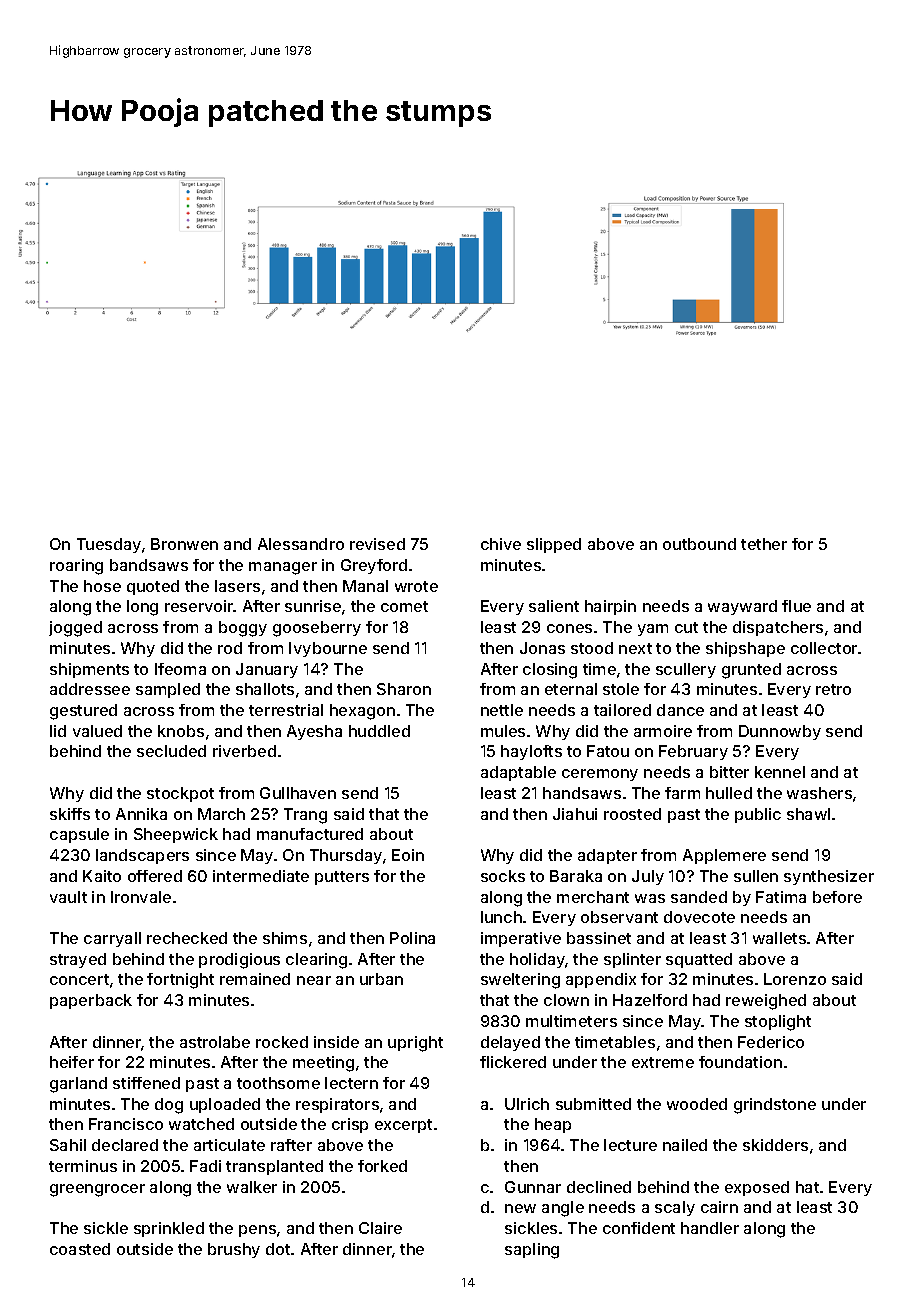  I want to click on washers, so click(819, 793).
